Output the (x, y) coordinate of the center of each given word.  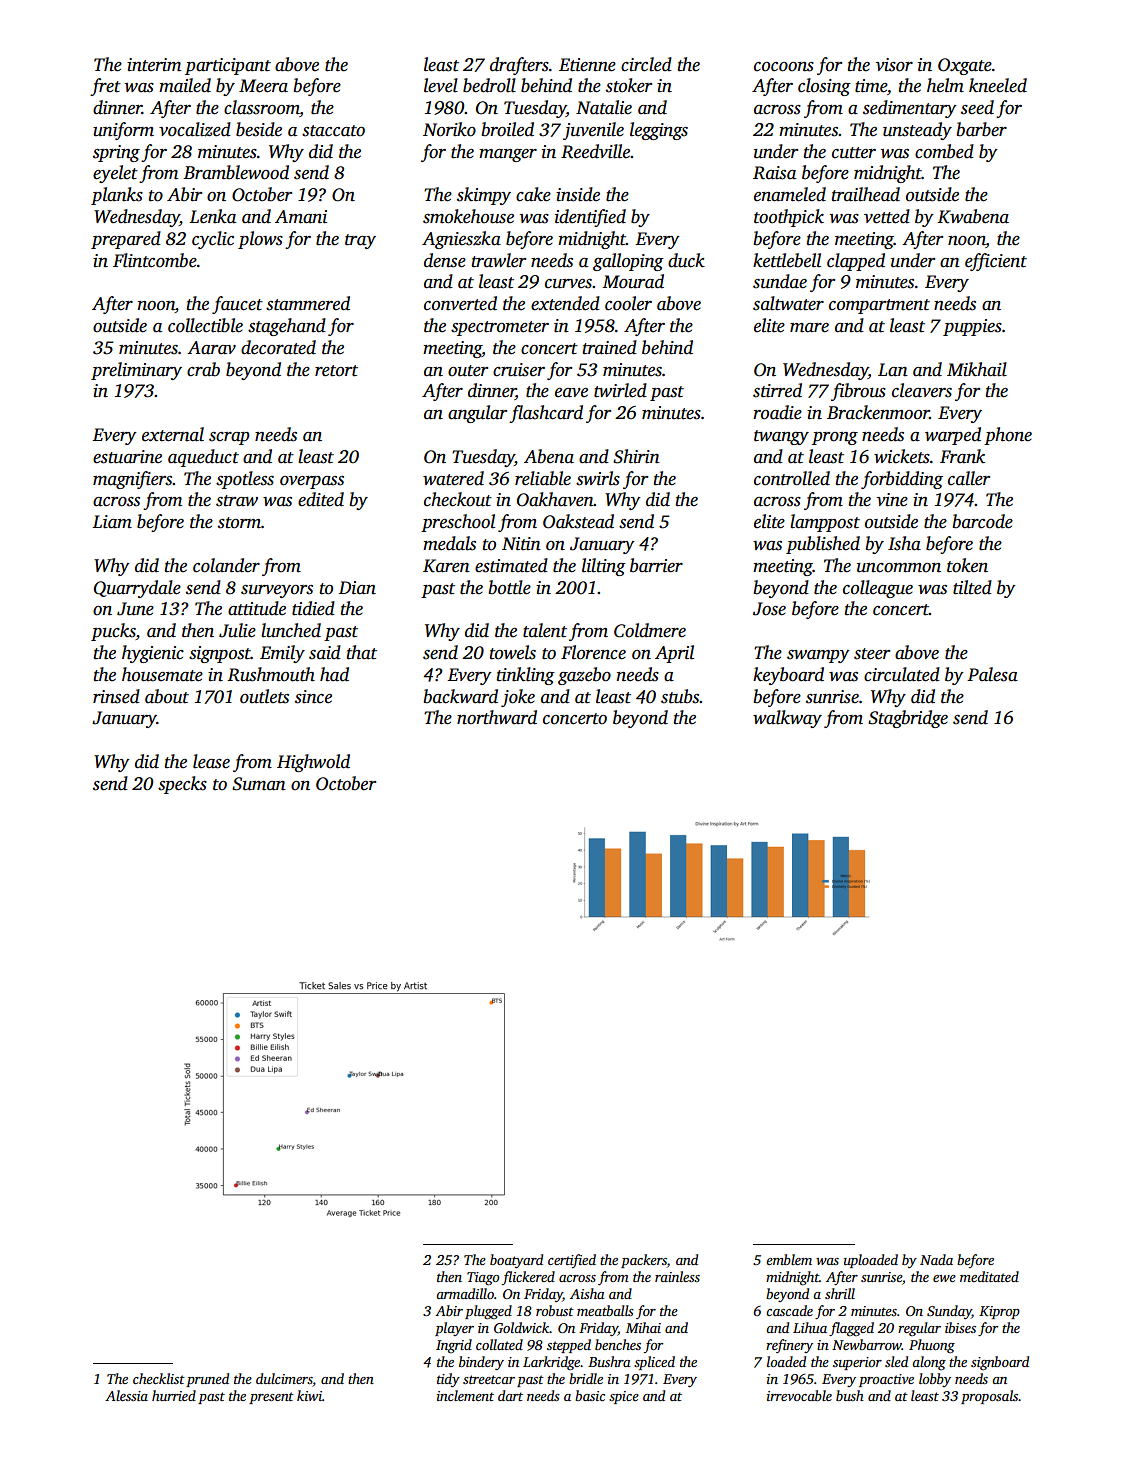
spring (116, 153)
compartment (879, 306)
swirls (598, 478)
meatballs (605, 1310)
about (167, 696)
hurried (174, 1395)
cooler (628, 303)
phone (1008, 436)
